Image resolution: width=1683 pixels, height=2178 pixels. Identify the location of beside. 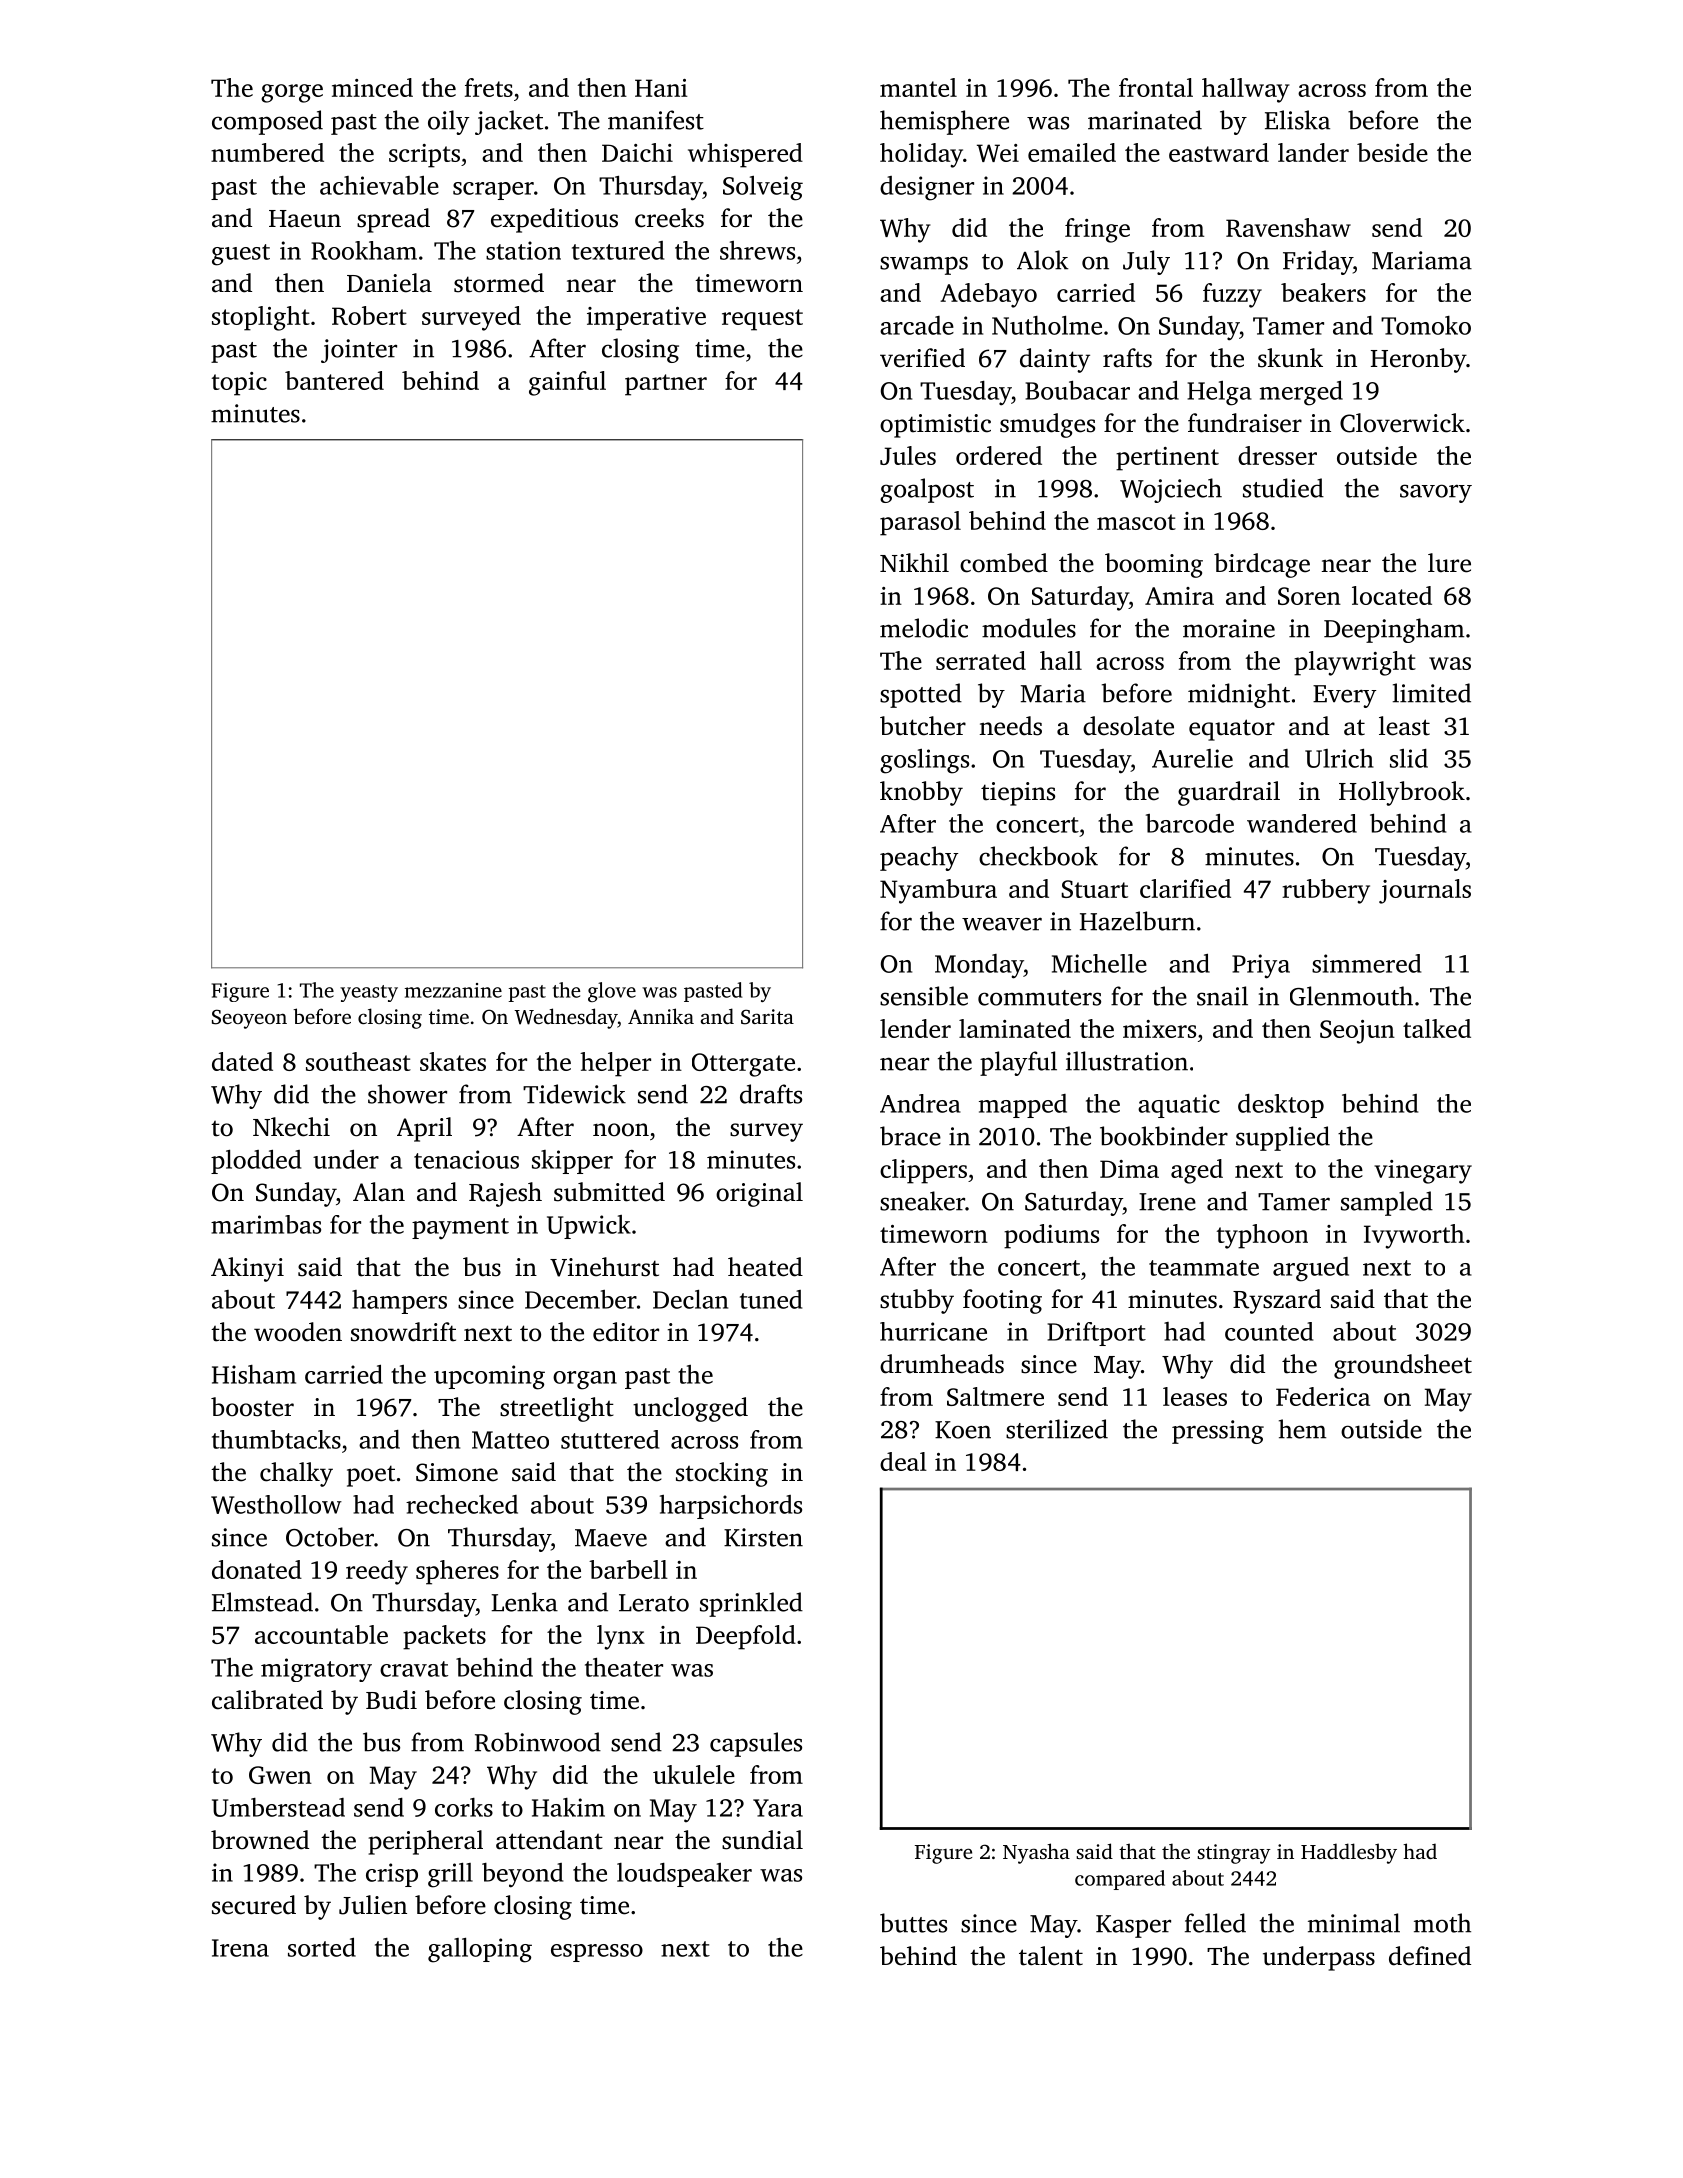
(1392, 152).
